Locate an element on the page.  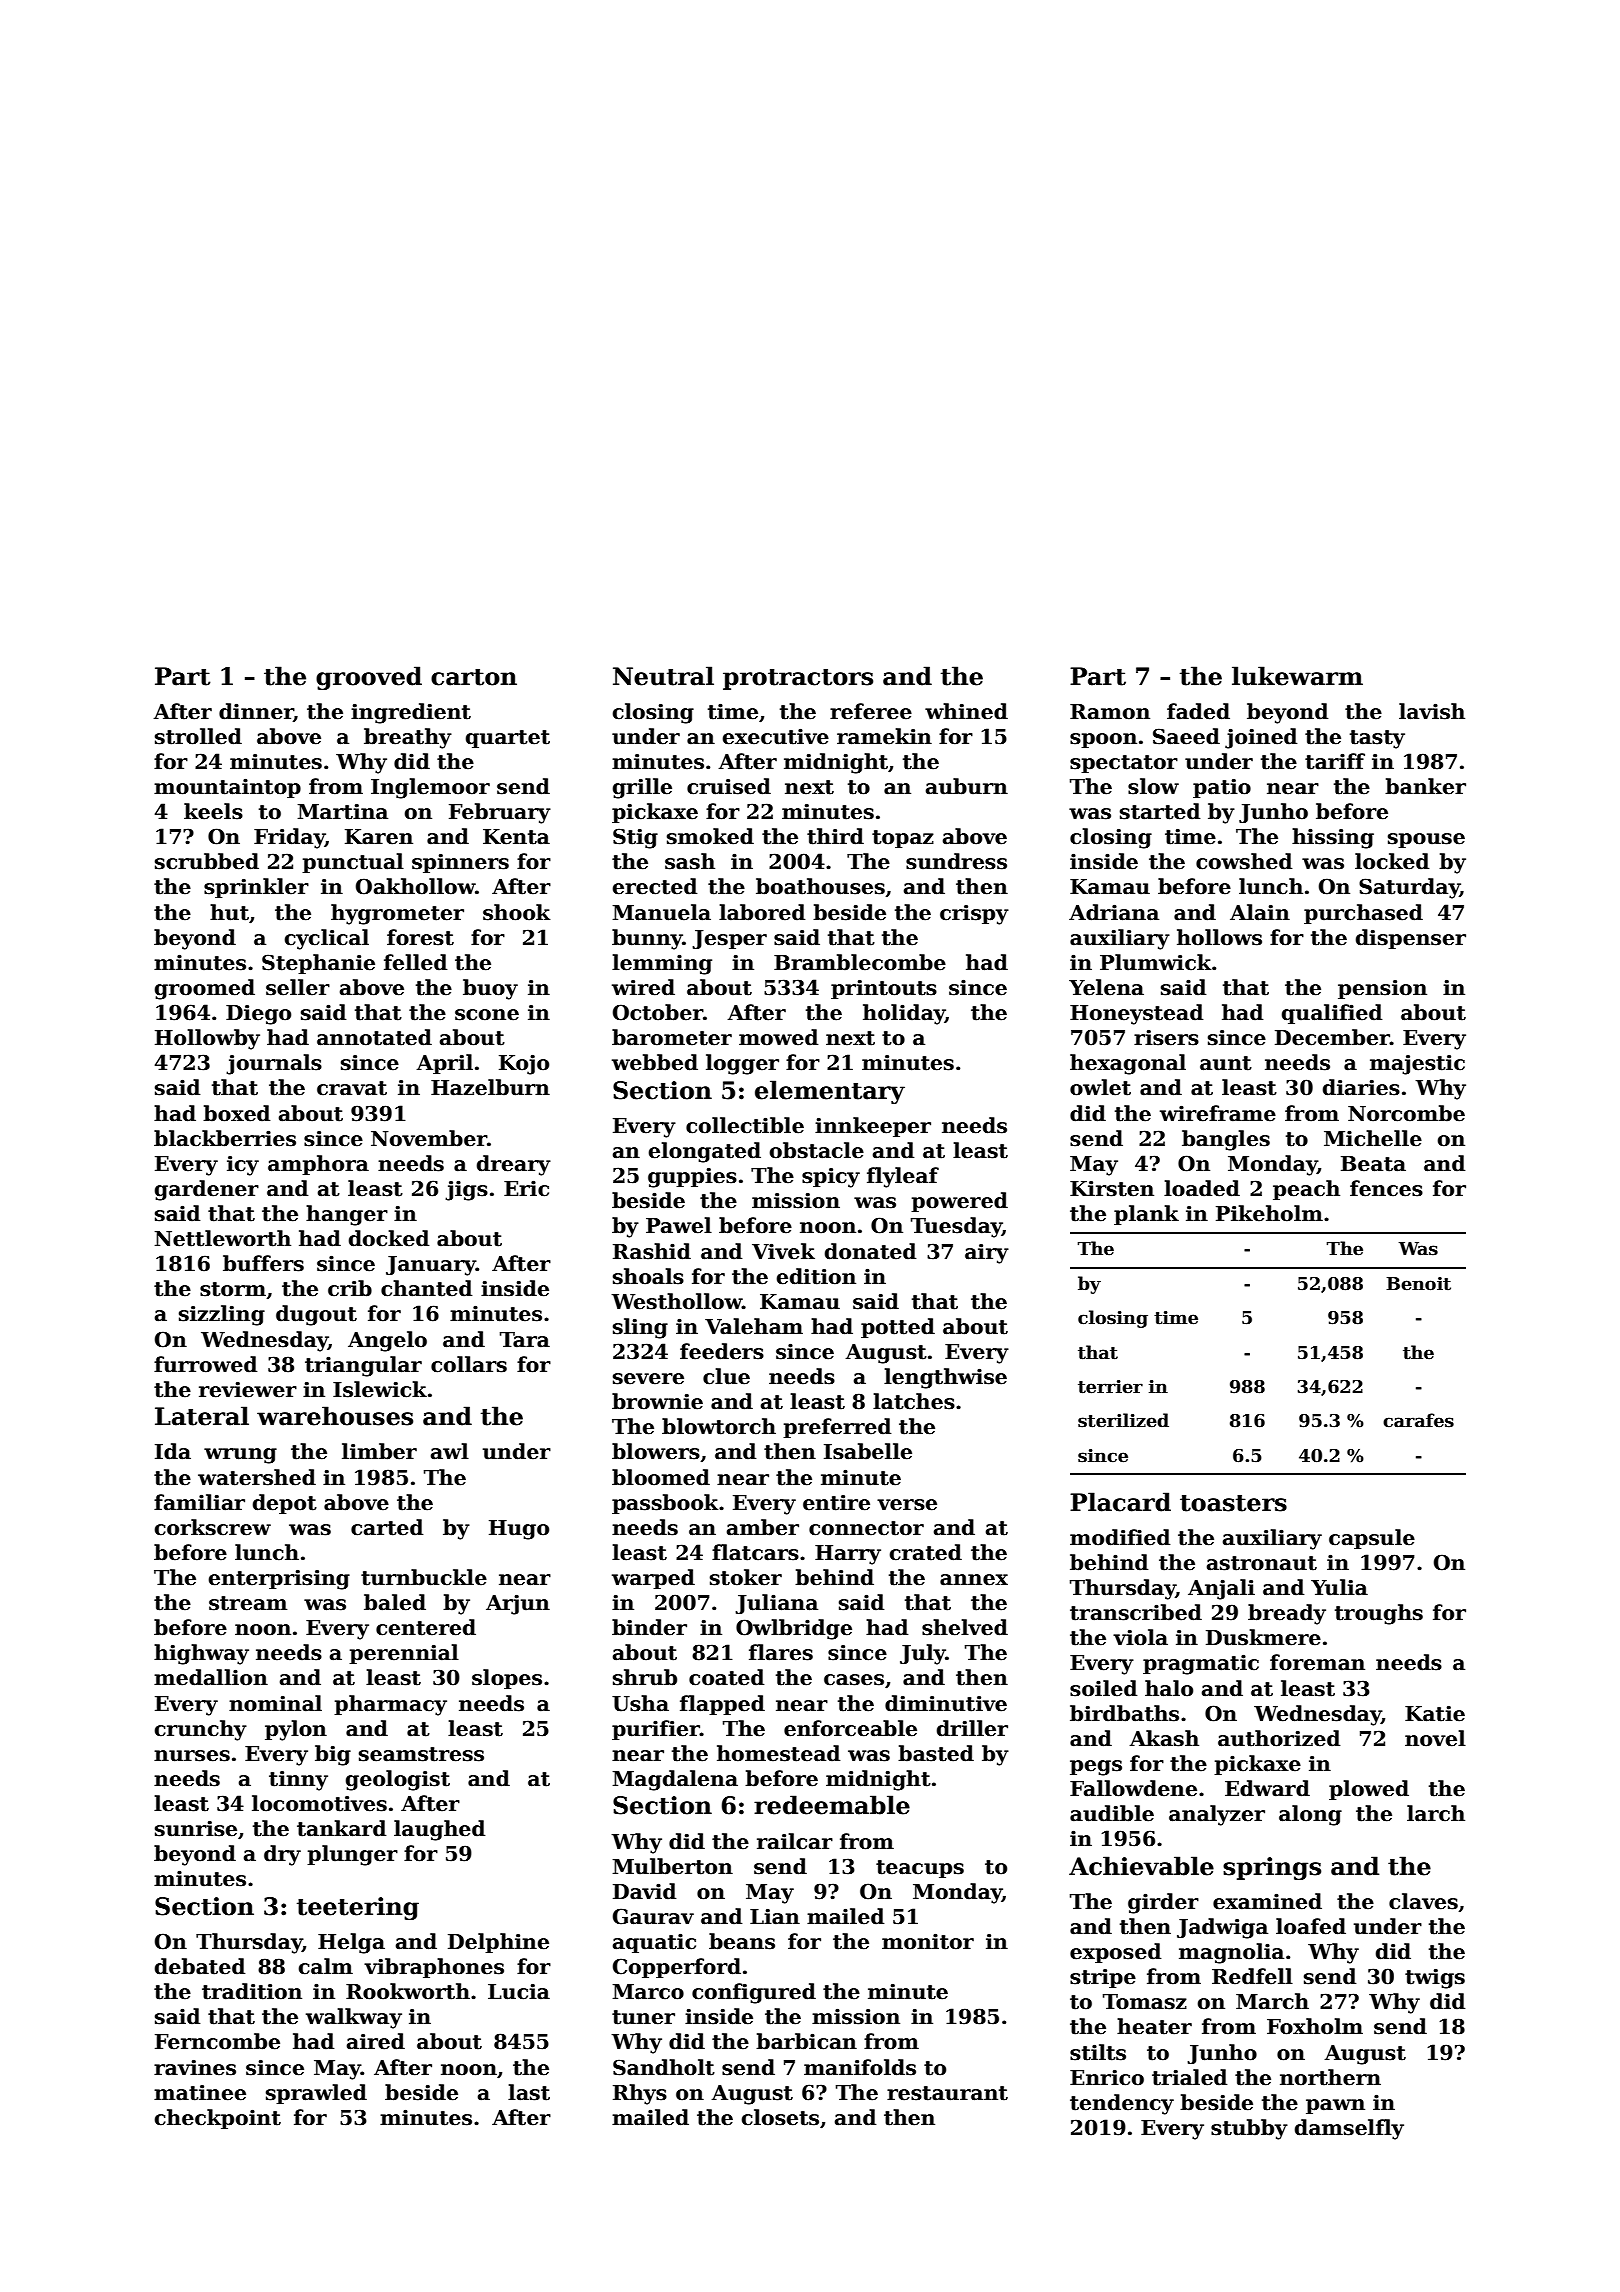
Pikeholm is located at coordinates (1269, 1213).
